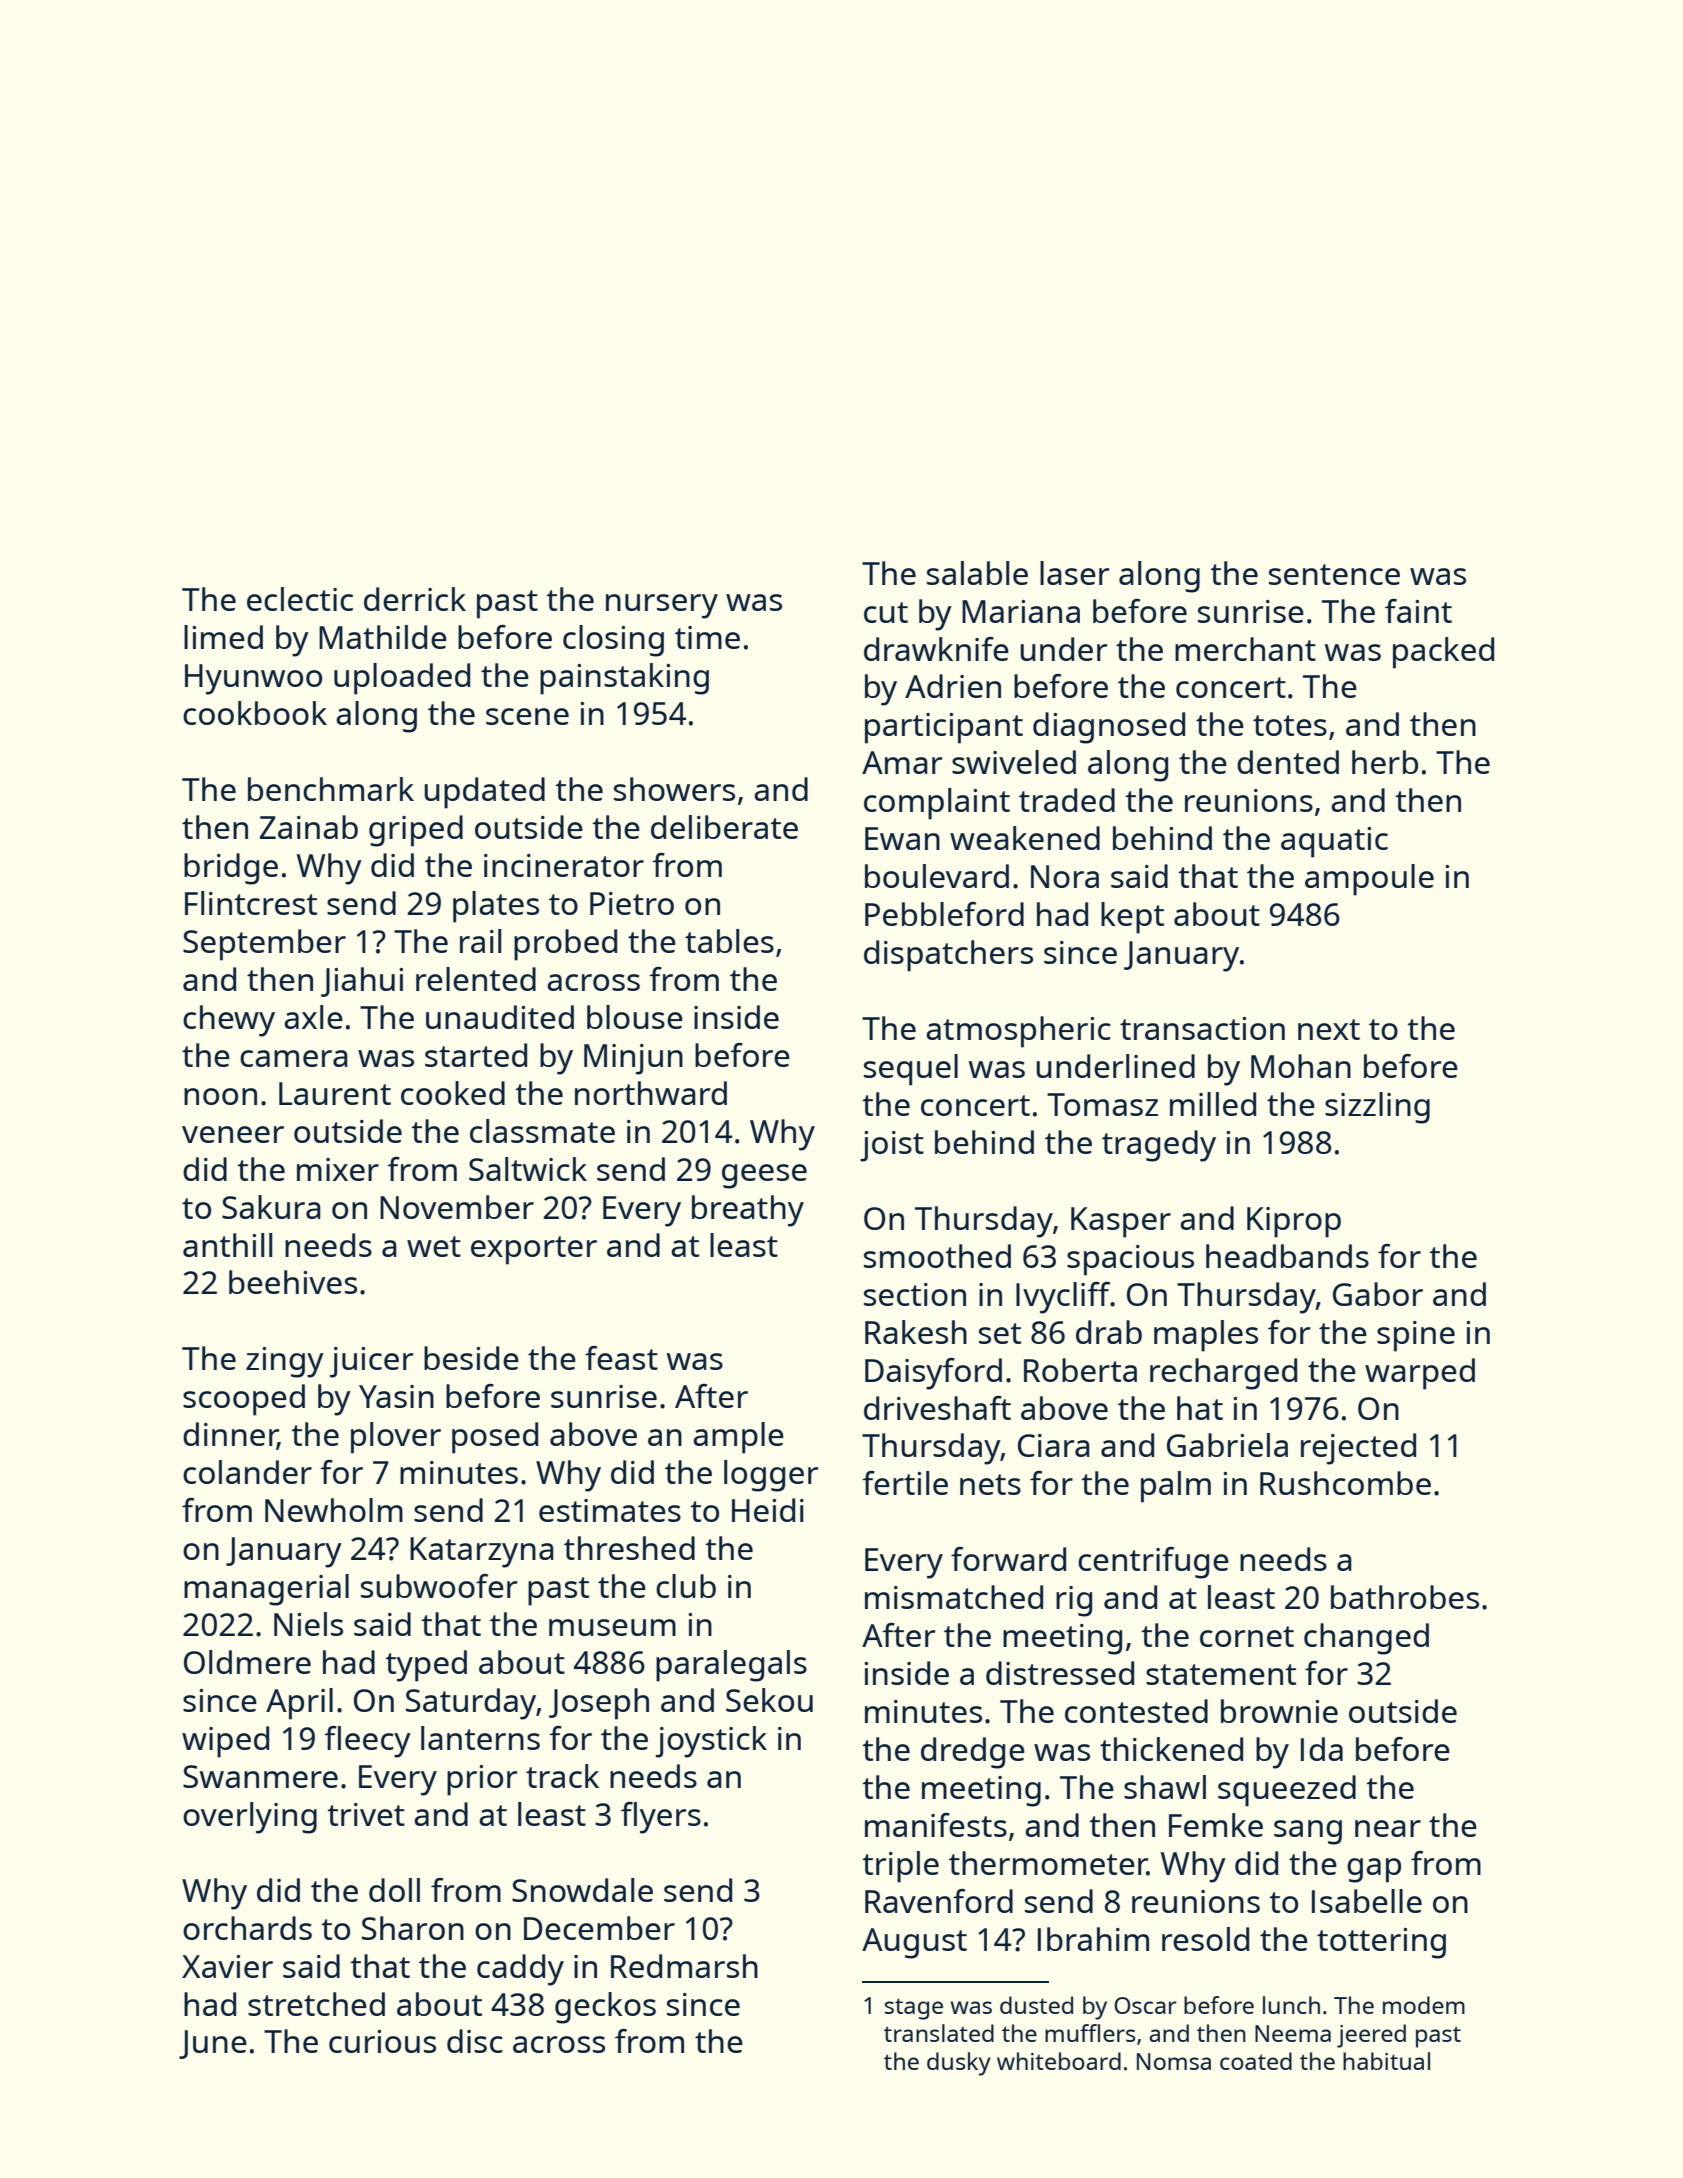 The width and height of the image is (1683, 2178). I want to click on doll, so click(394, 1890).
